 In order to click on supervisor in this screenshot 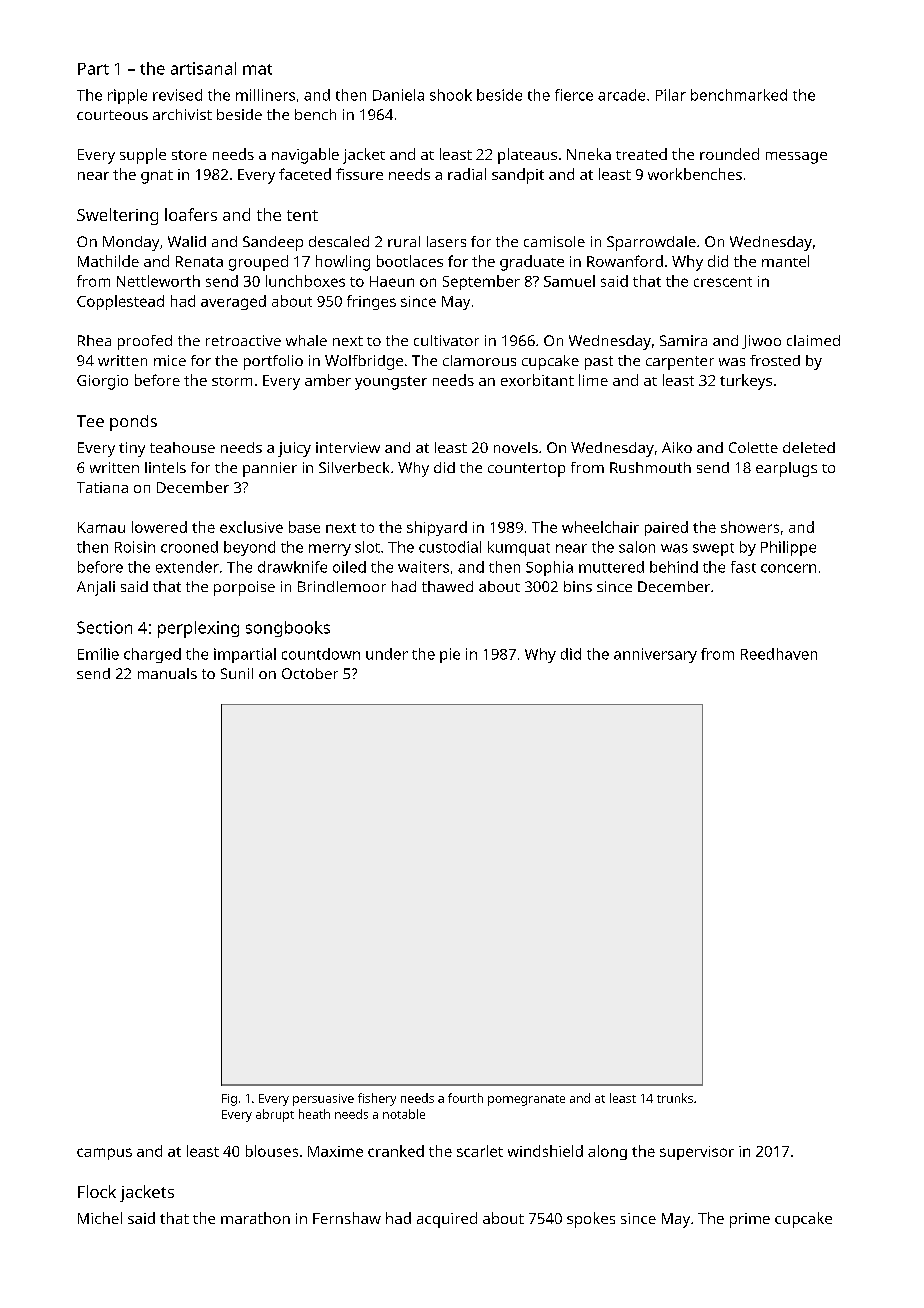, I will do `click(697, 1153)`.
